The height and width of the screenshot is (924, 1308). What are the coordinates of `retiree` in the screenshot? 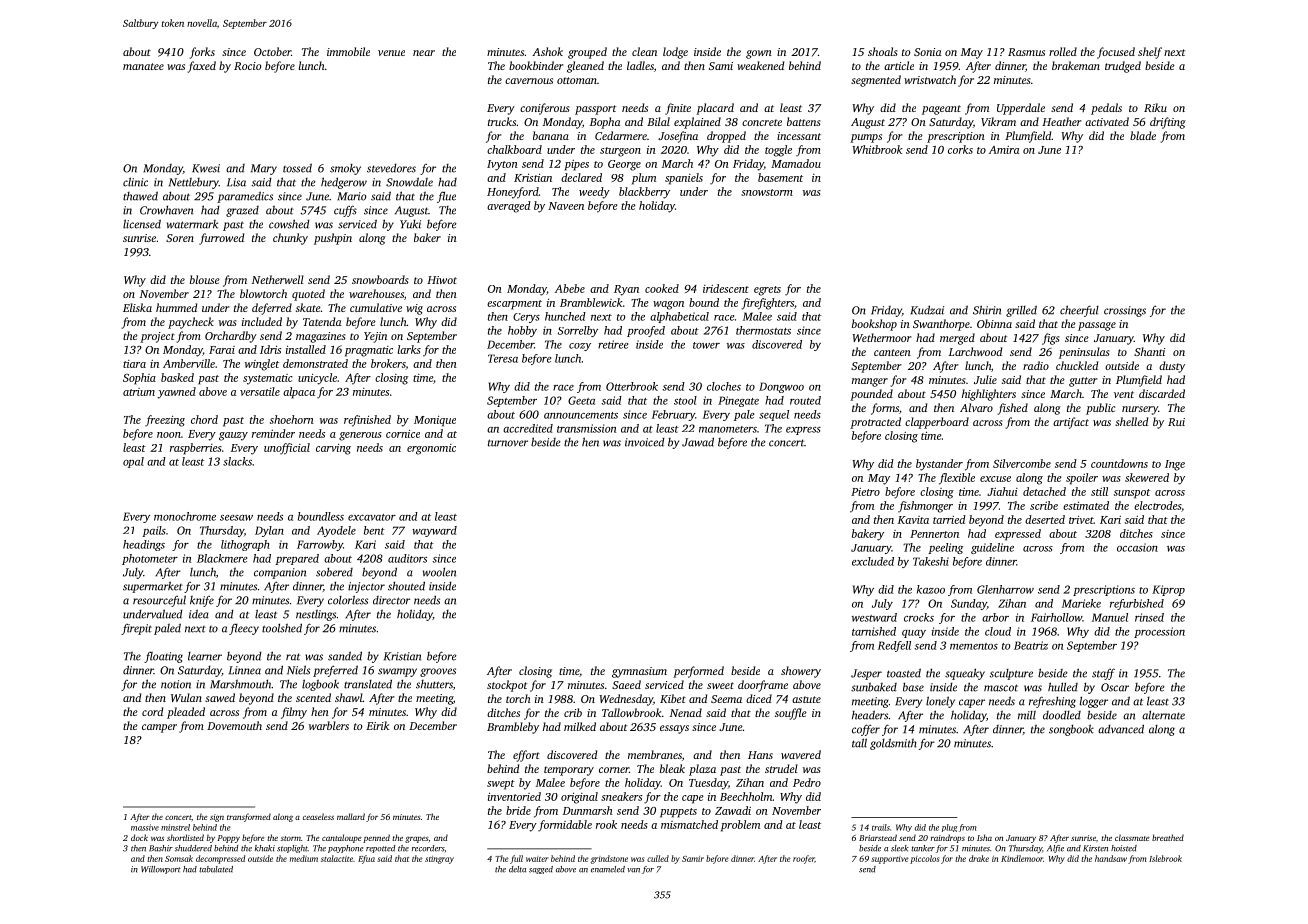 It's located at (613, 344).
